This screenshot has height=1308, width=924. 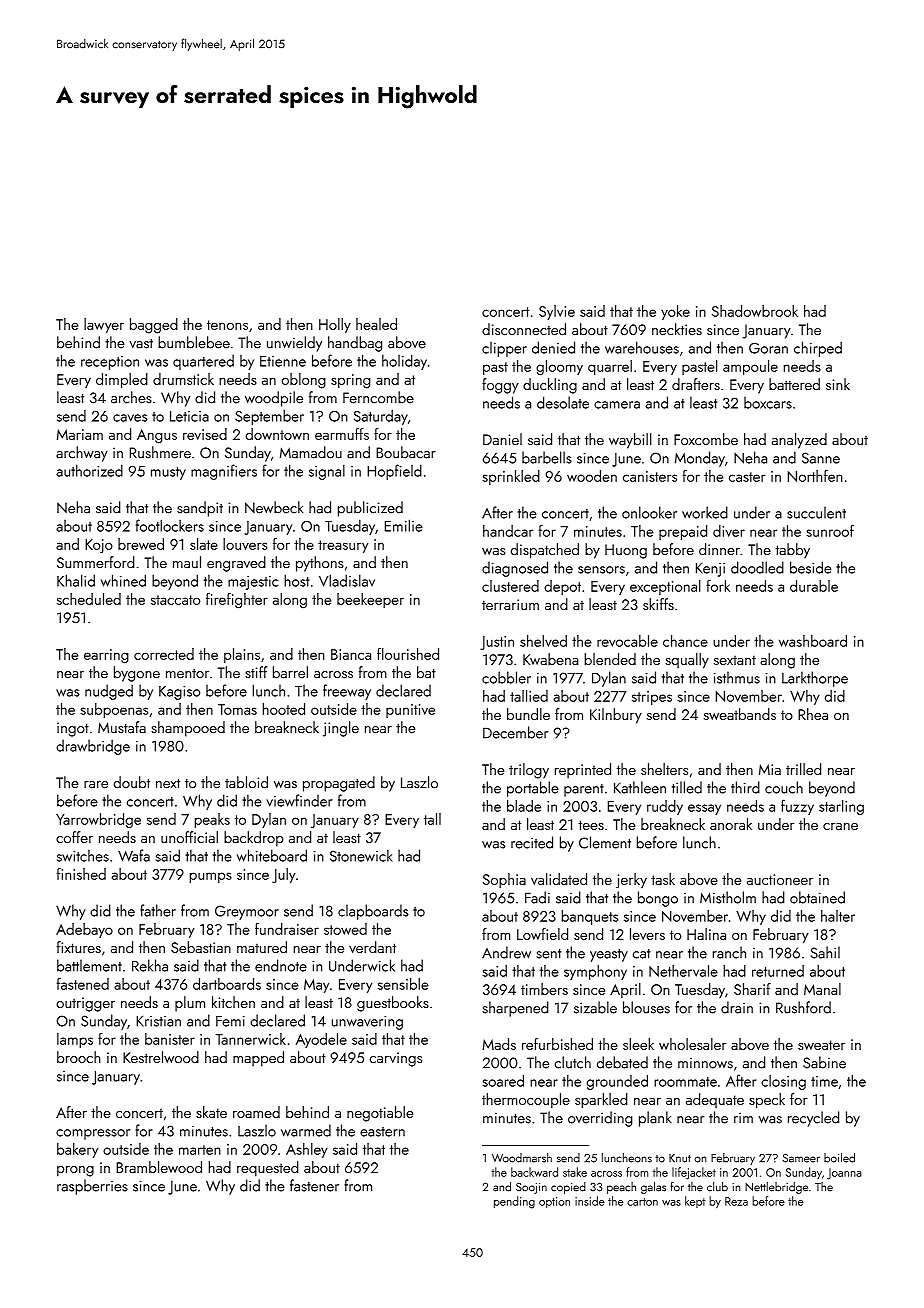 I want to click on Saturday, so click(x=381, y=417).
